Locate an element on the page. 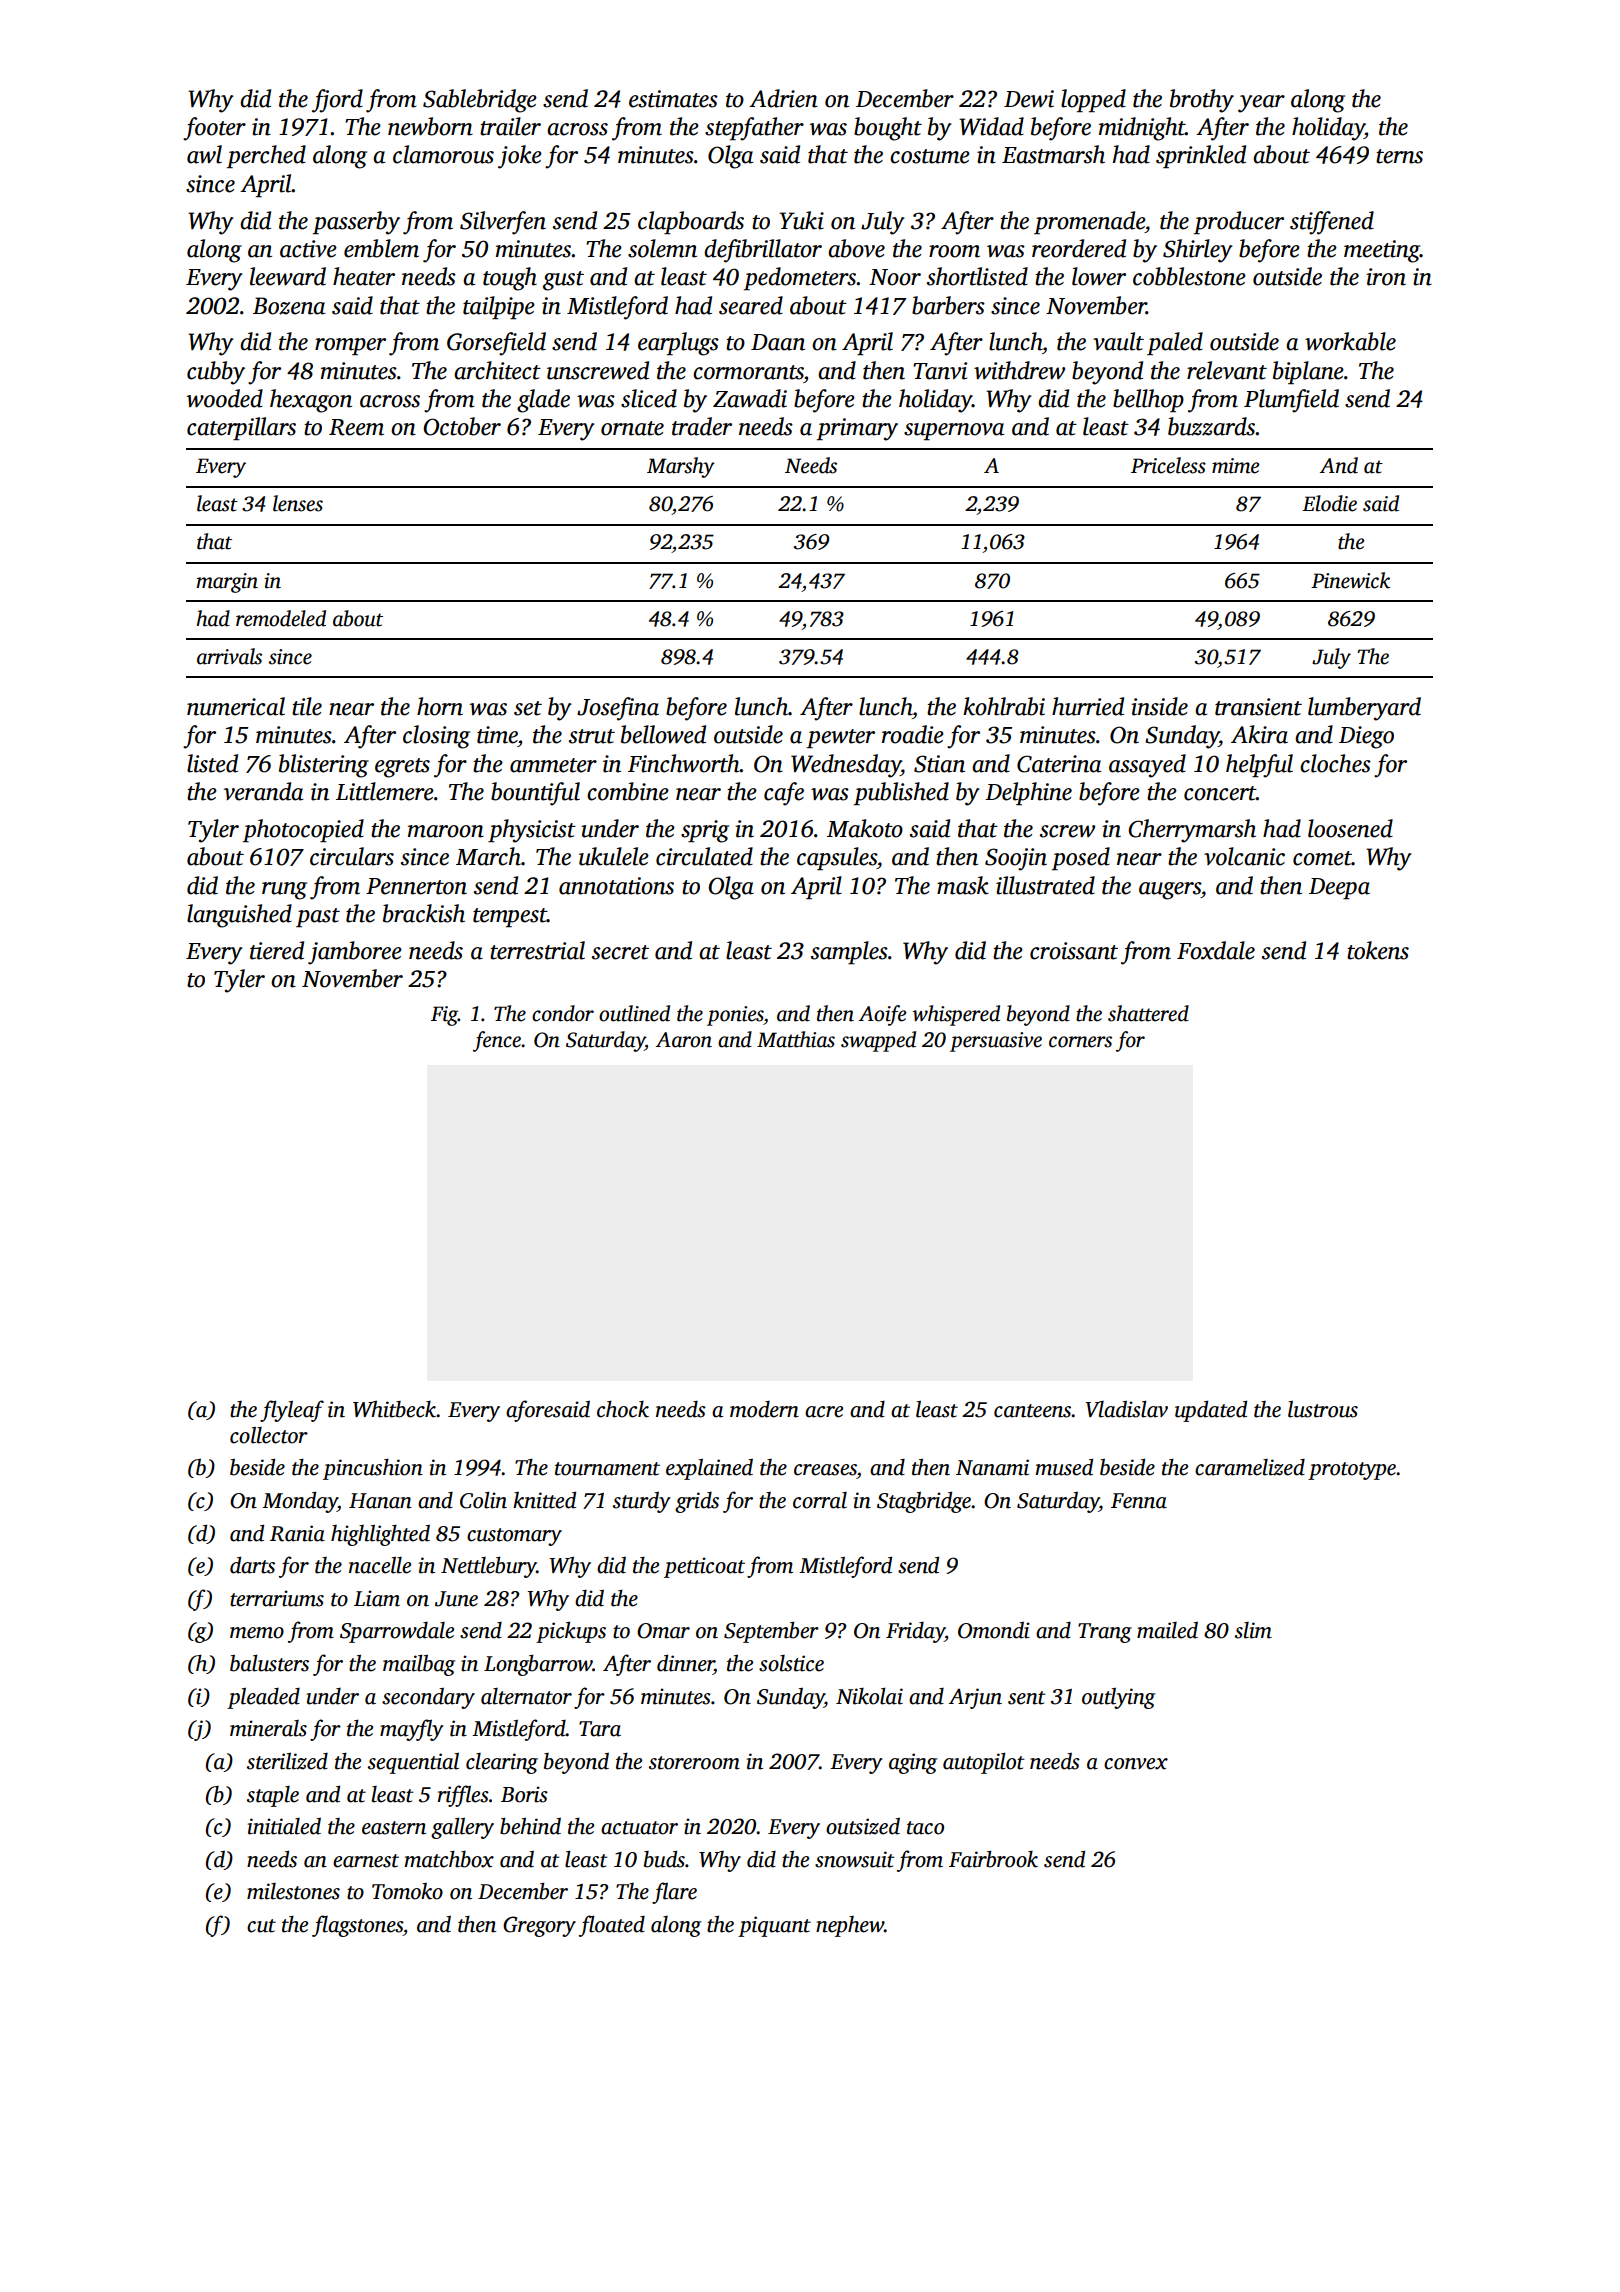 The height and width of the document is (2292, 1620). Nikolai is located at coordinates (869, 1696).
